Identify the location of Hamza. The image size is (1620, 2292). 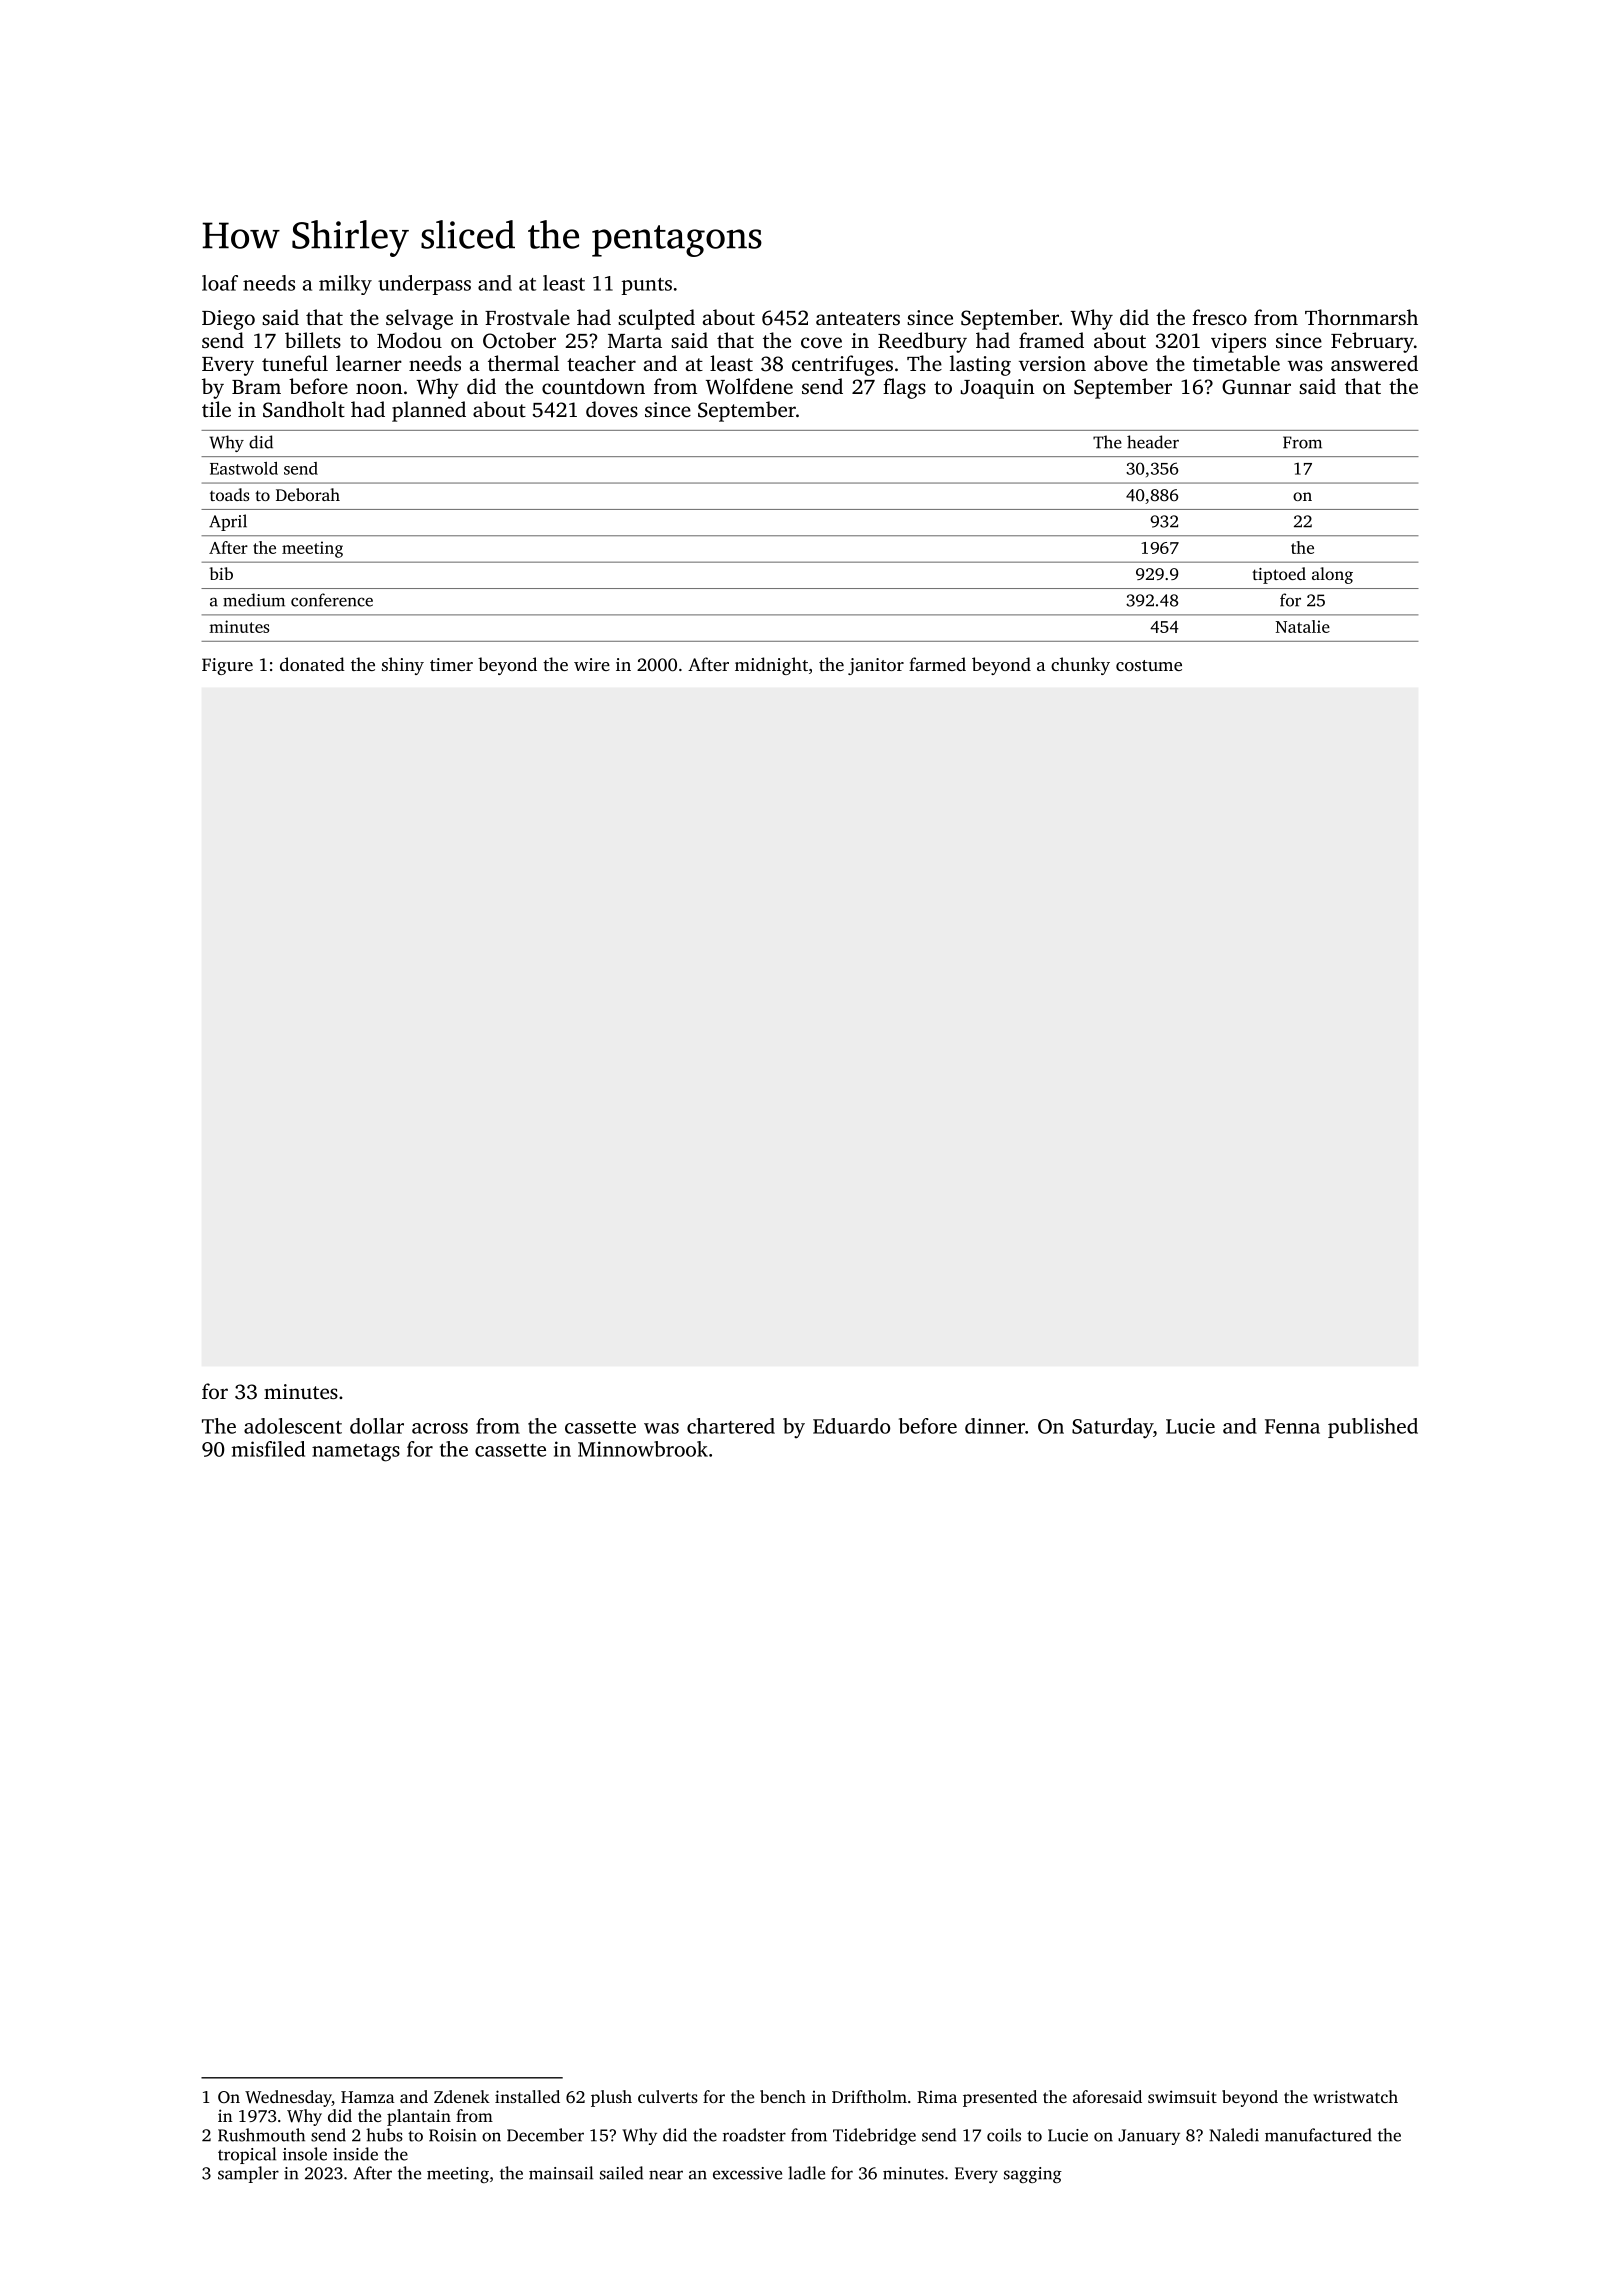
(368, 2097).
